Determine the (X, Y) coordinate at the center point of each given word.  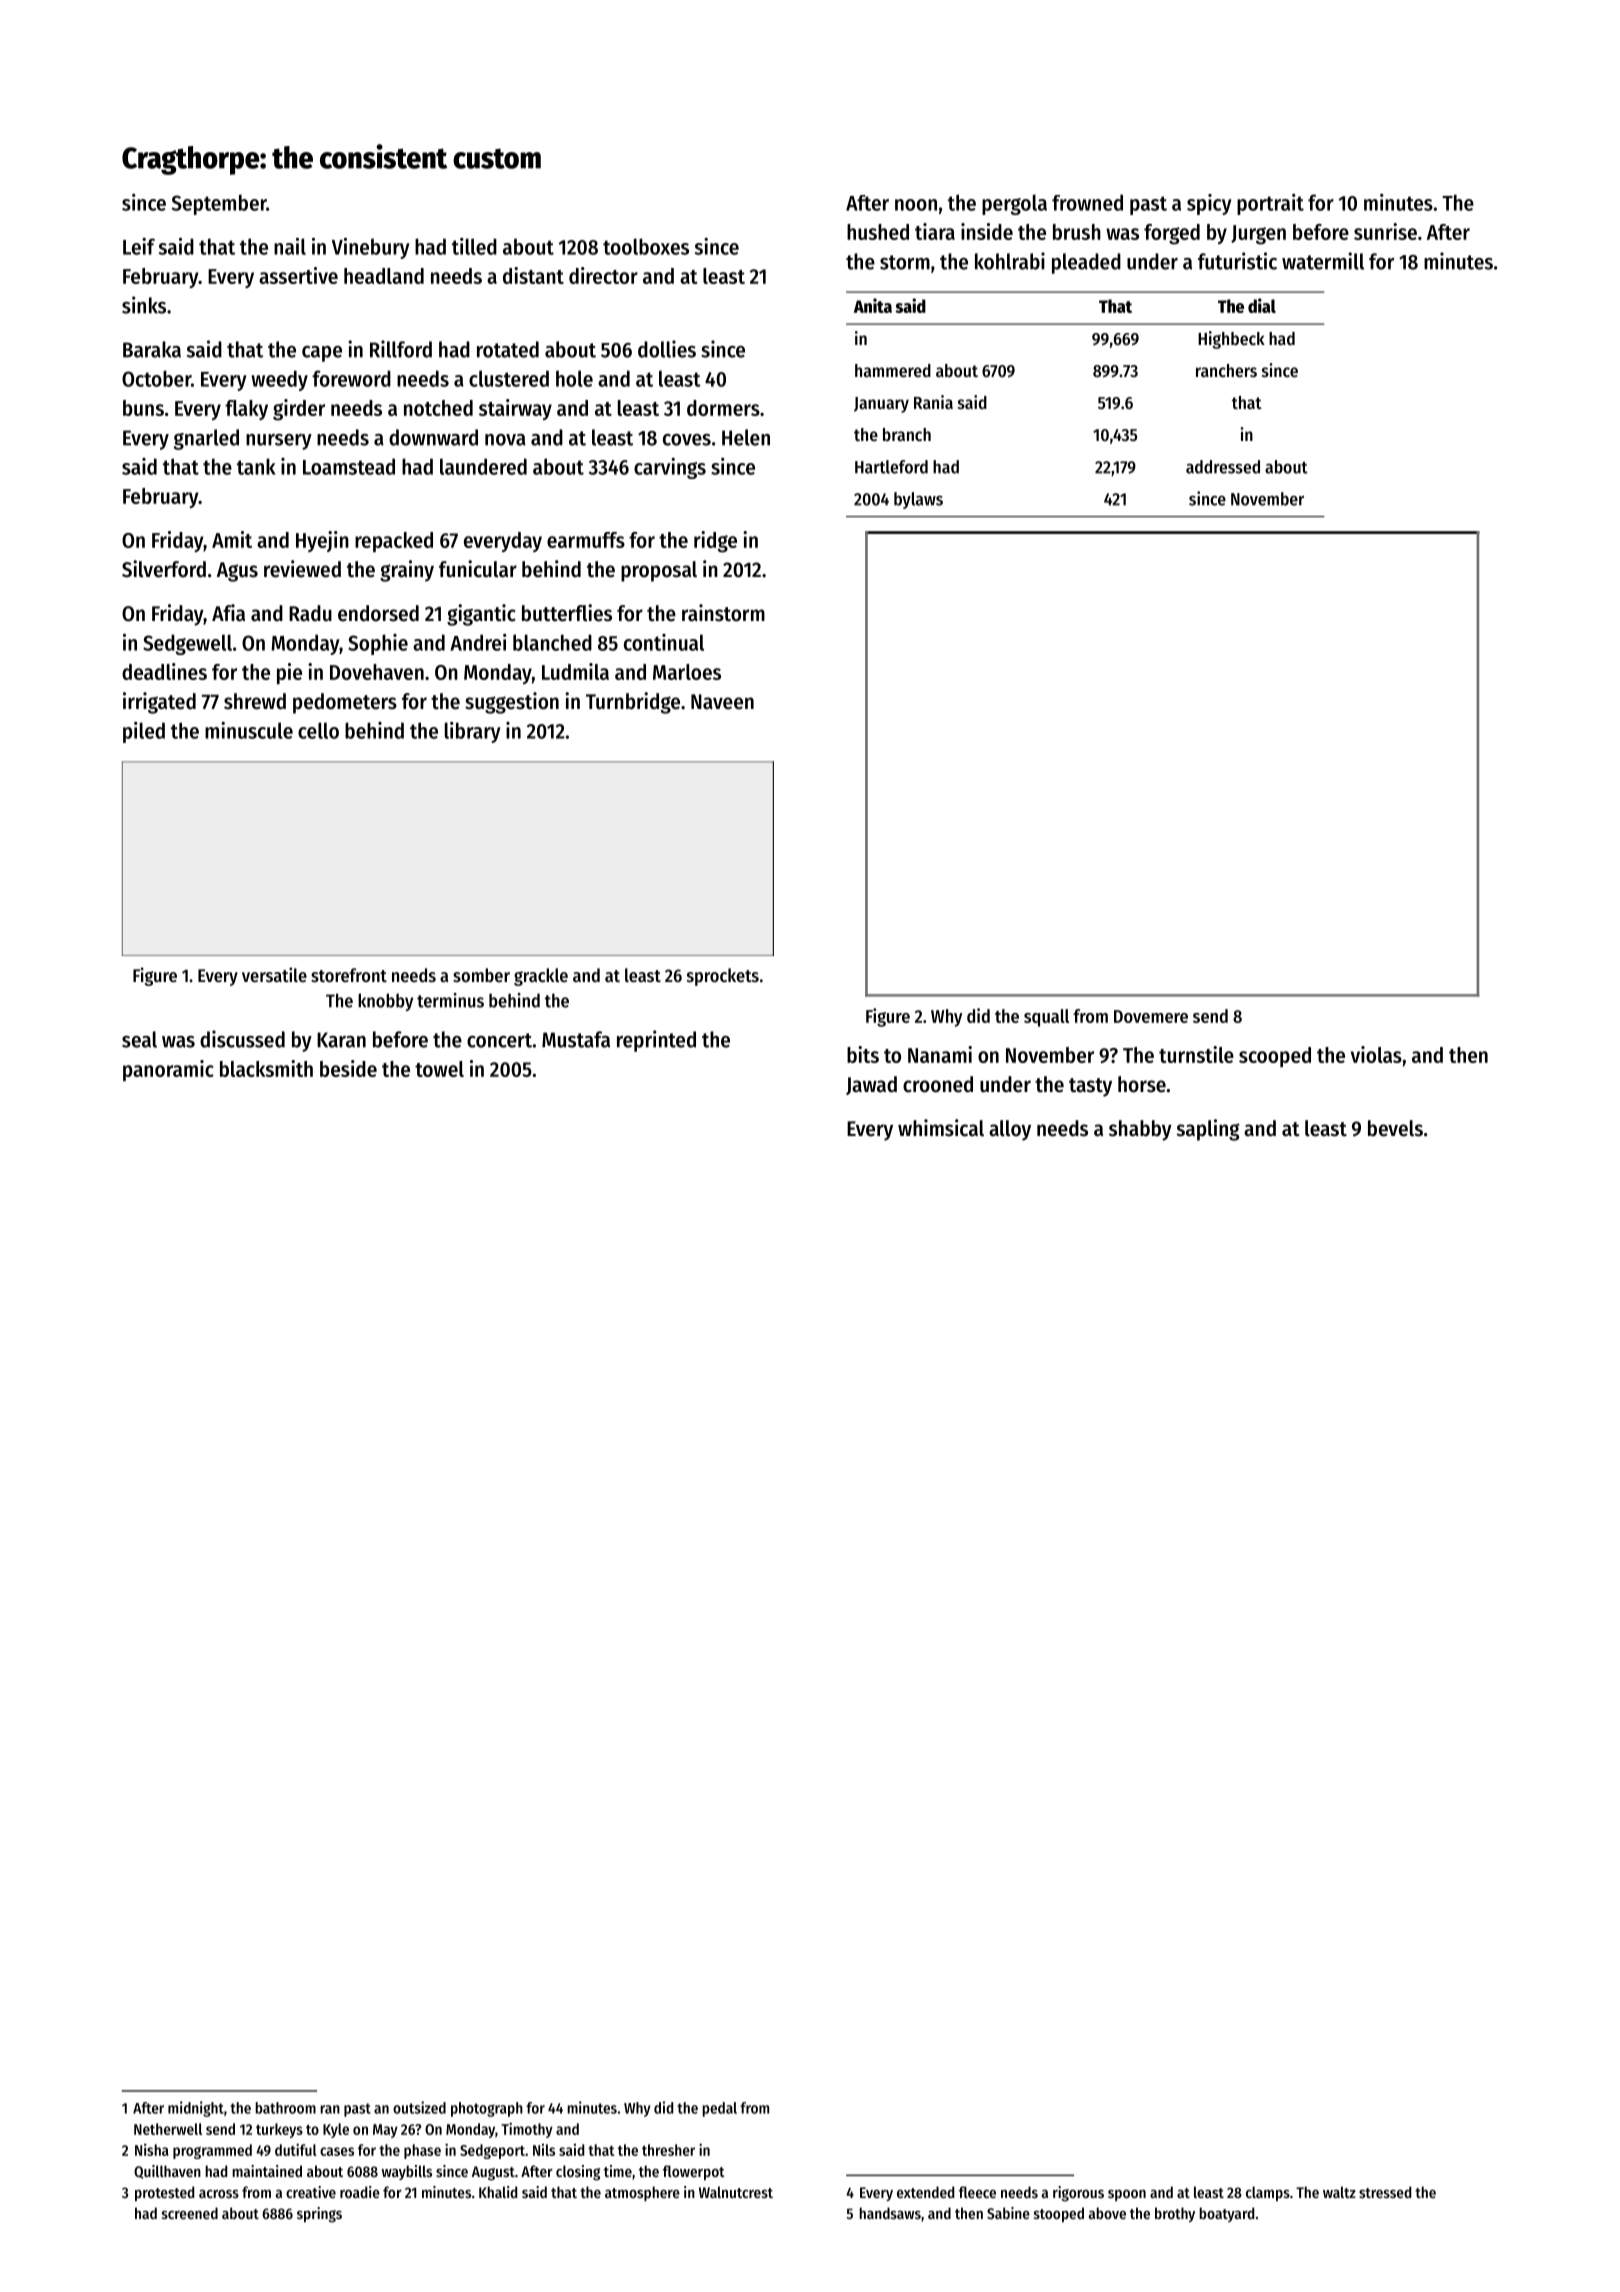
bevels (1395, 1128)
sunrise (1385, 231)
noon (916, 205)
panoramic (168, 1070)
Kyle (336, 2130)
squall (1046, 1018)
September (219, 204)
